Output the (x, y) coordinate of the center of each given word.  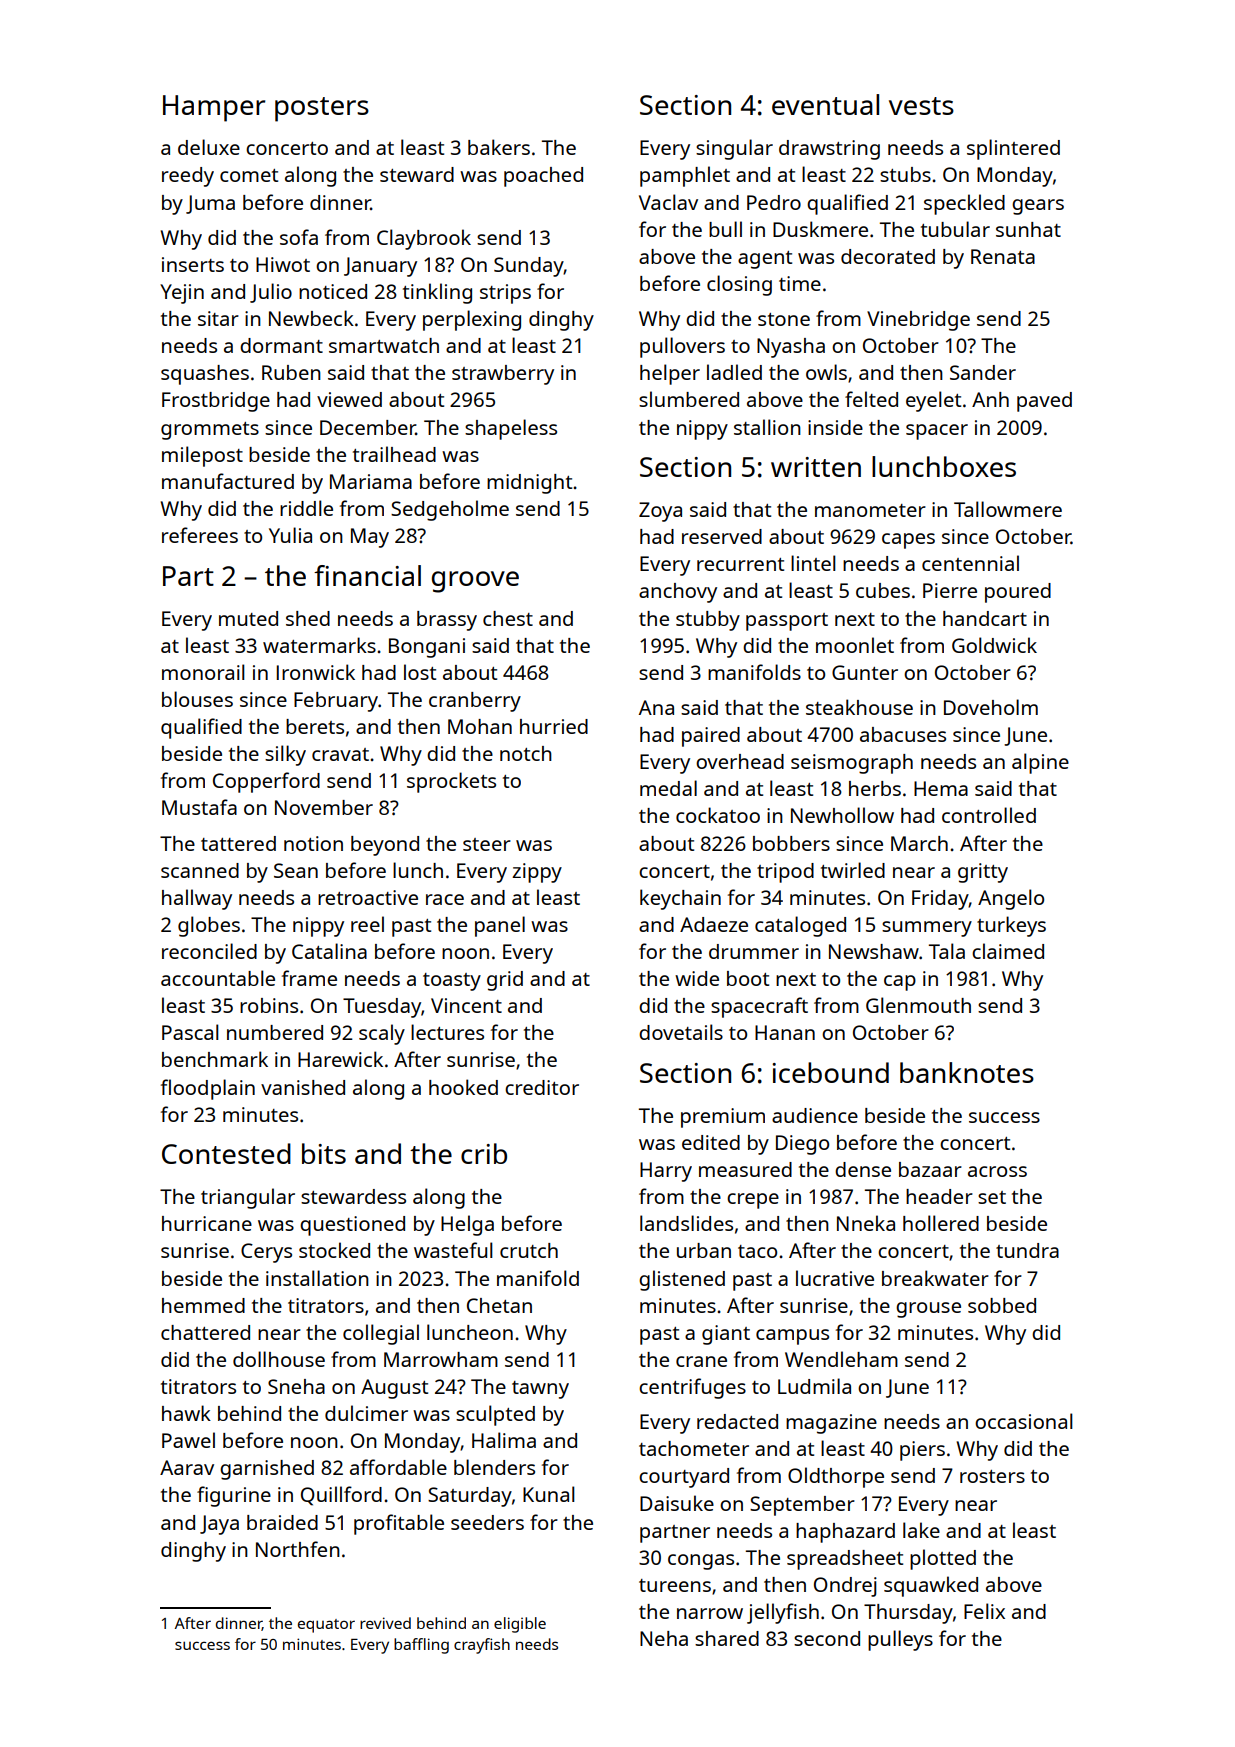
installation (317, 1278)
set (992, 1197)
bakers (499, 147)
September (802, 1506)
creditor (542, 1087)
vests (921, 106)
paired (711, 737)
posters (322, 109)
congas (701, 1562)
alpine (1040, 763)
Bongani (427, 648)
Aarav (187, 1467)
